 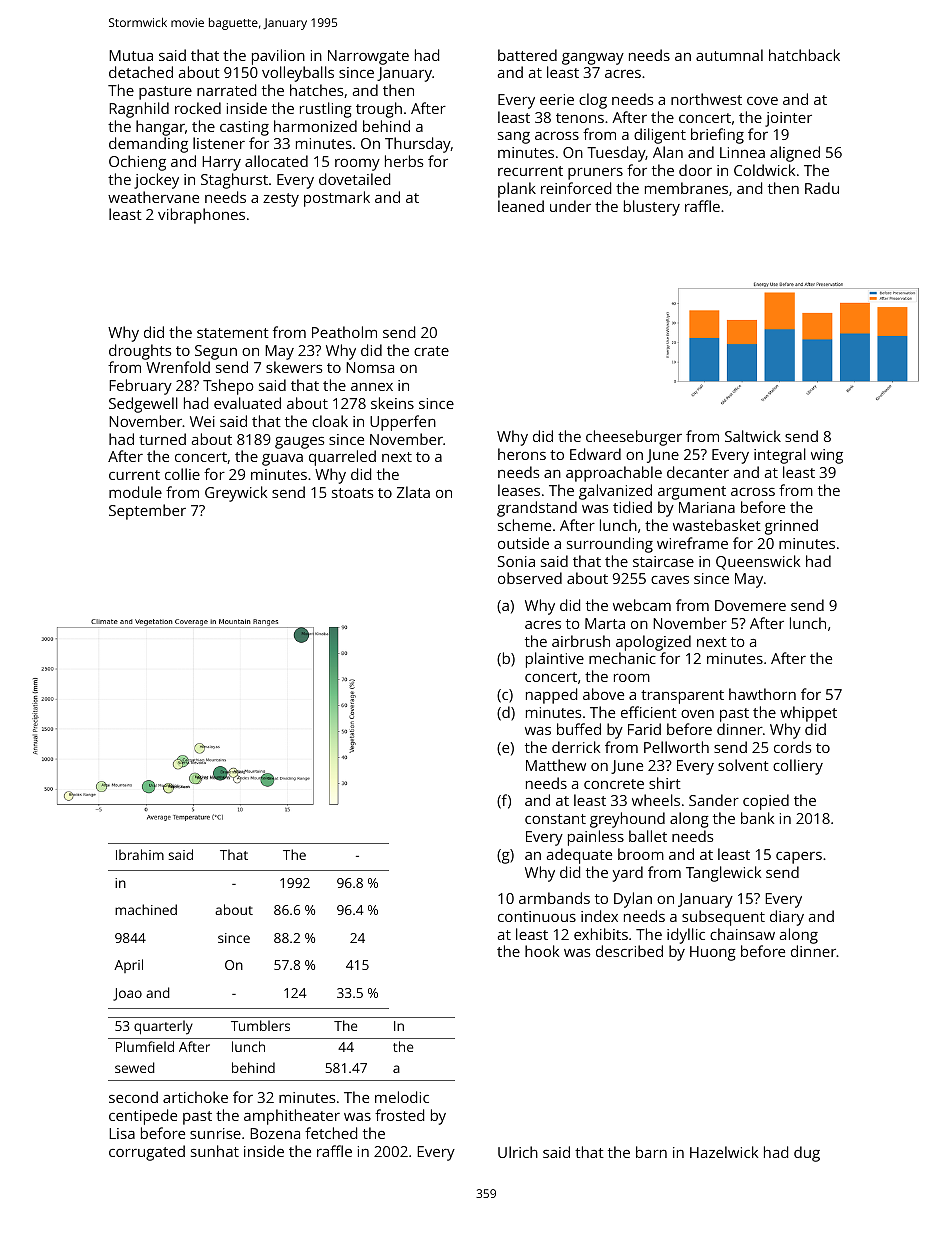 I want to click on Dovemere, so click(x=750, y=605).
